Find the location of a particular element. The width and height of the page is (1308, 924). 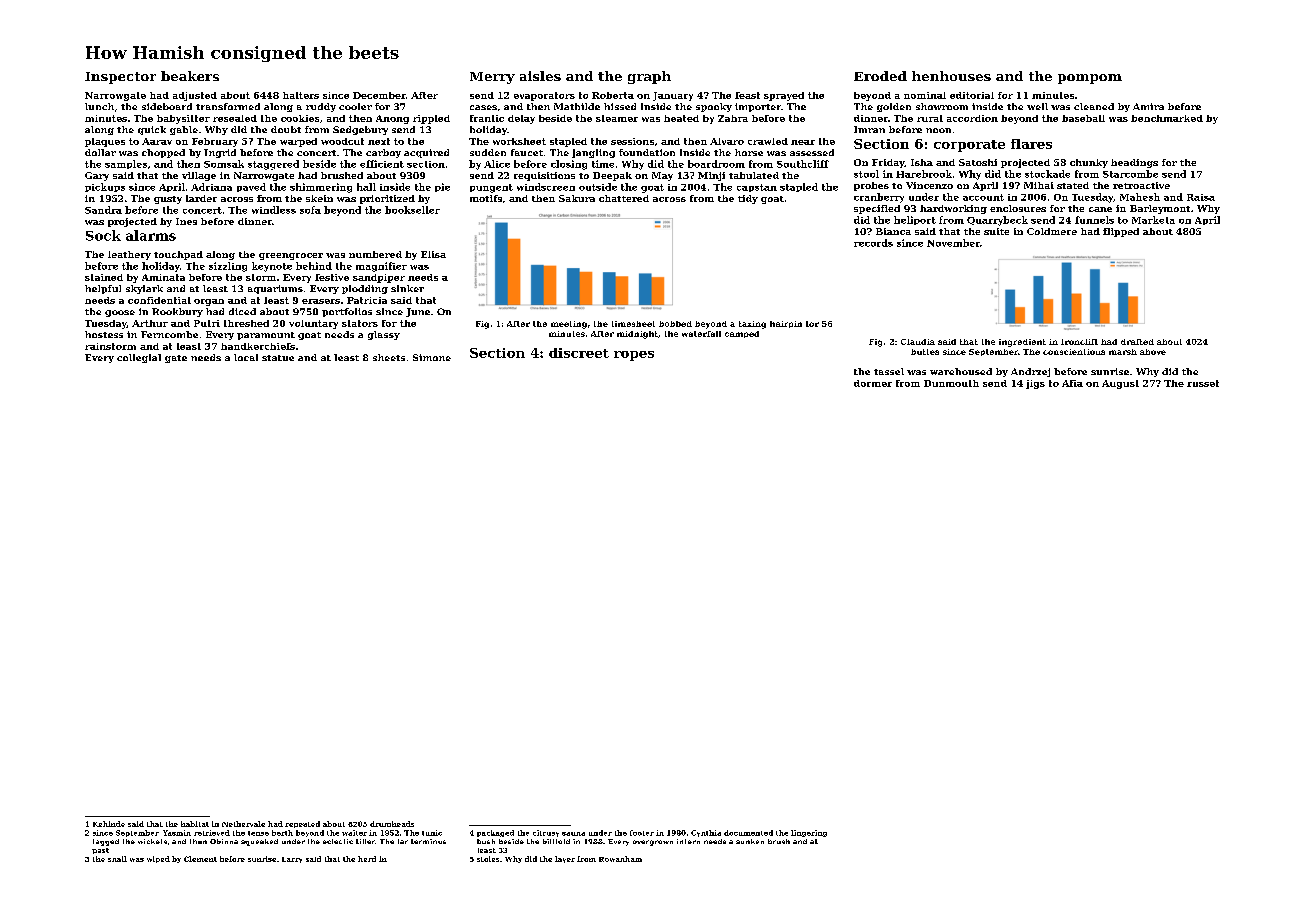

herd is located at coordinates (367, 859).
